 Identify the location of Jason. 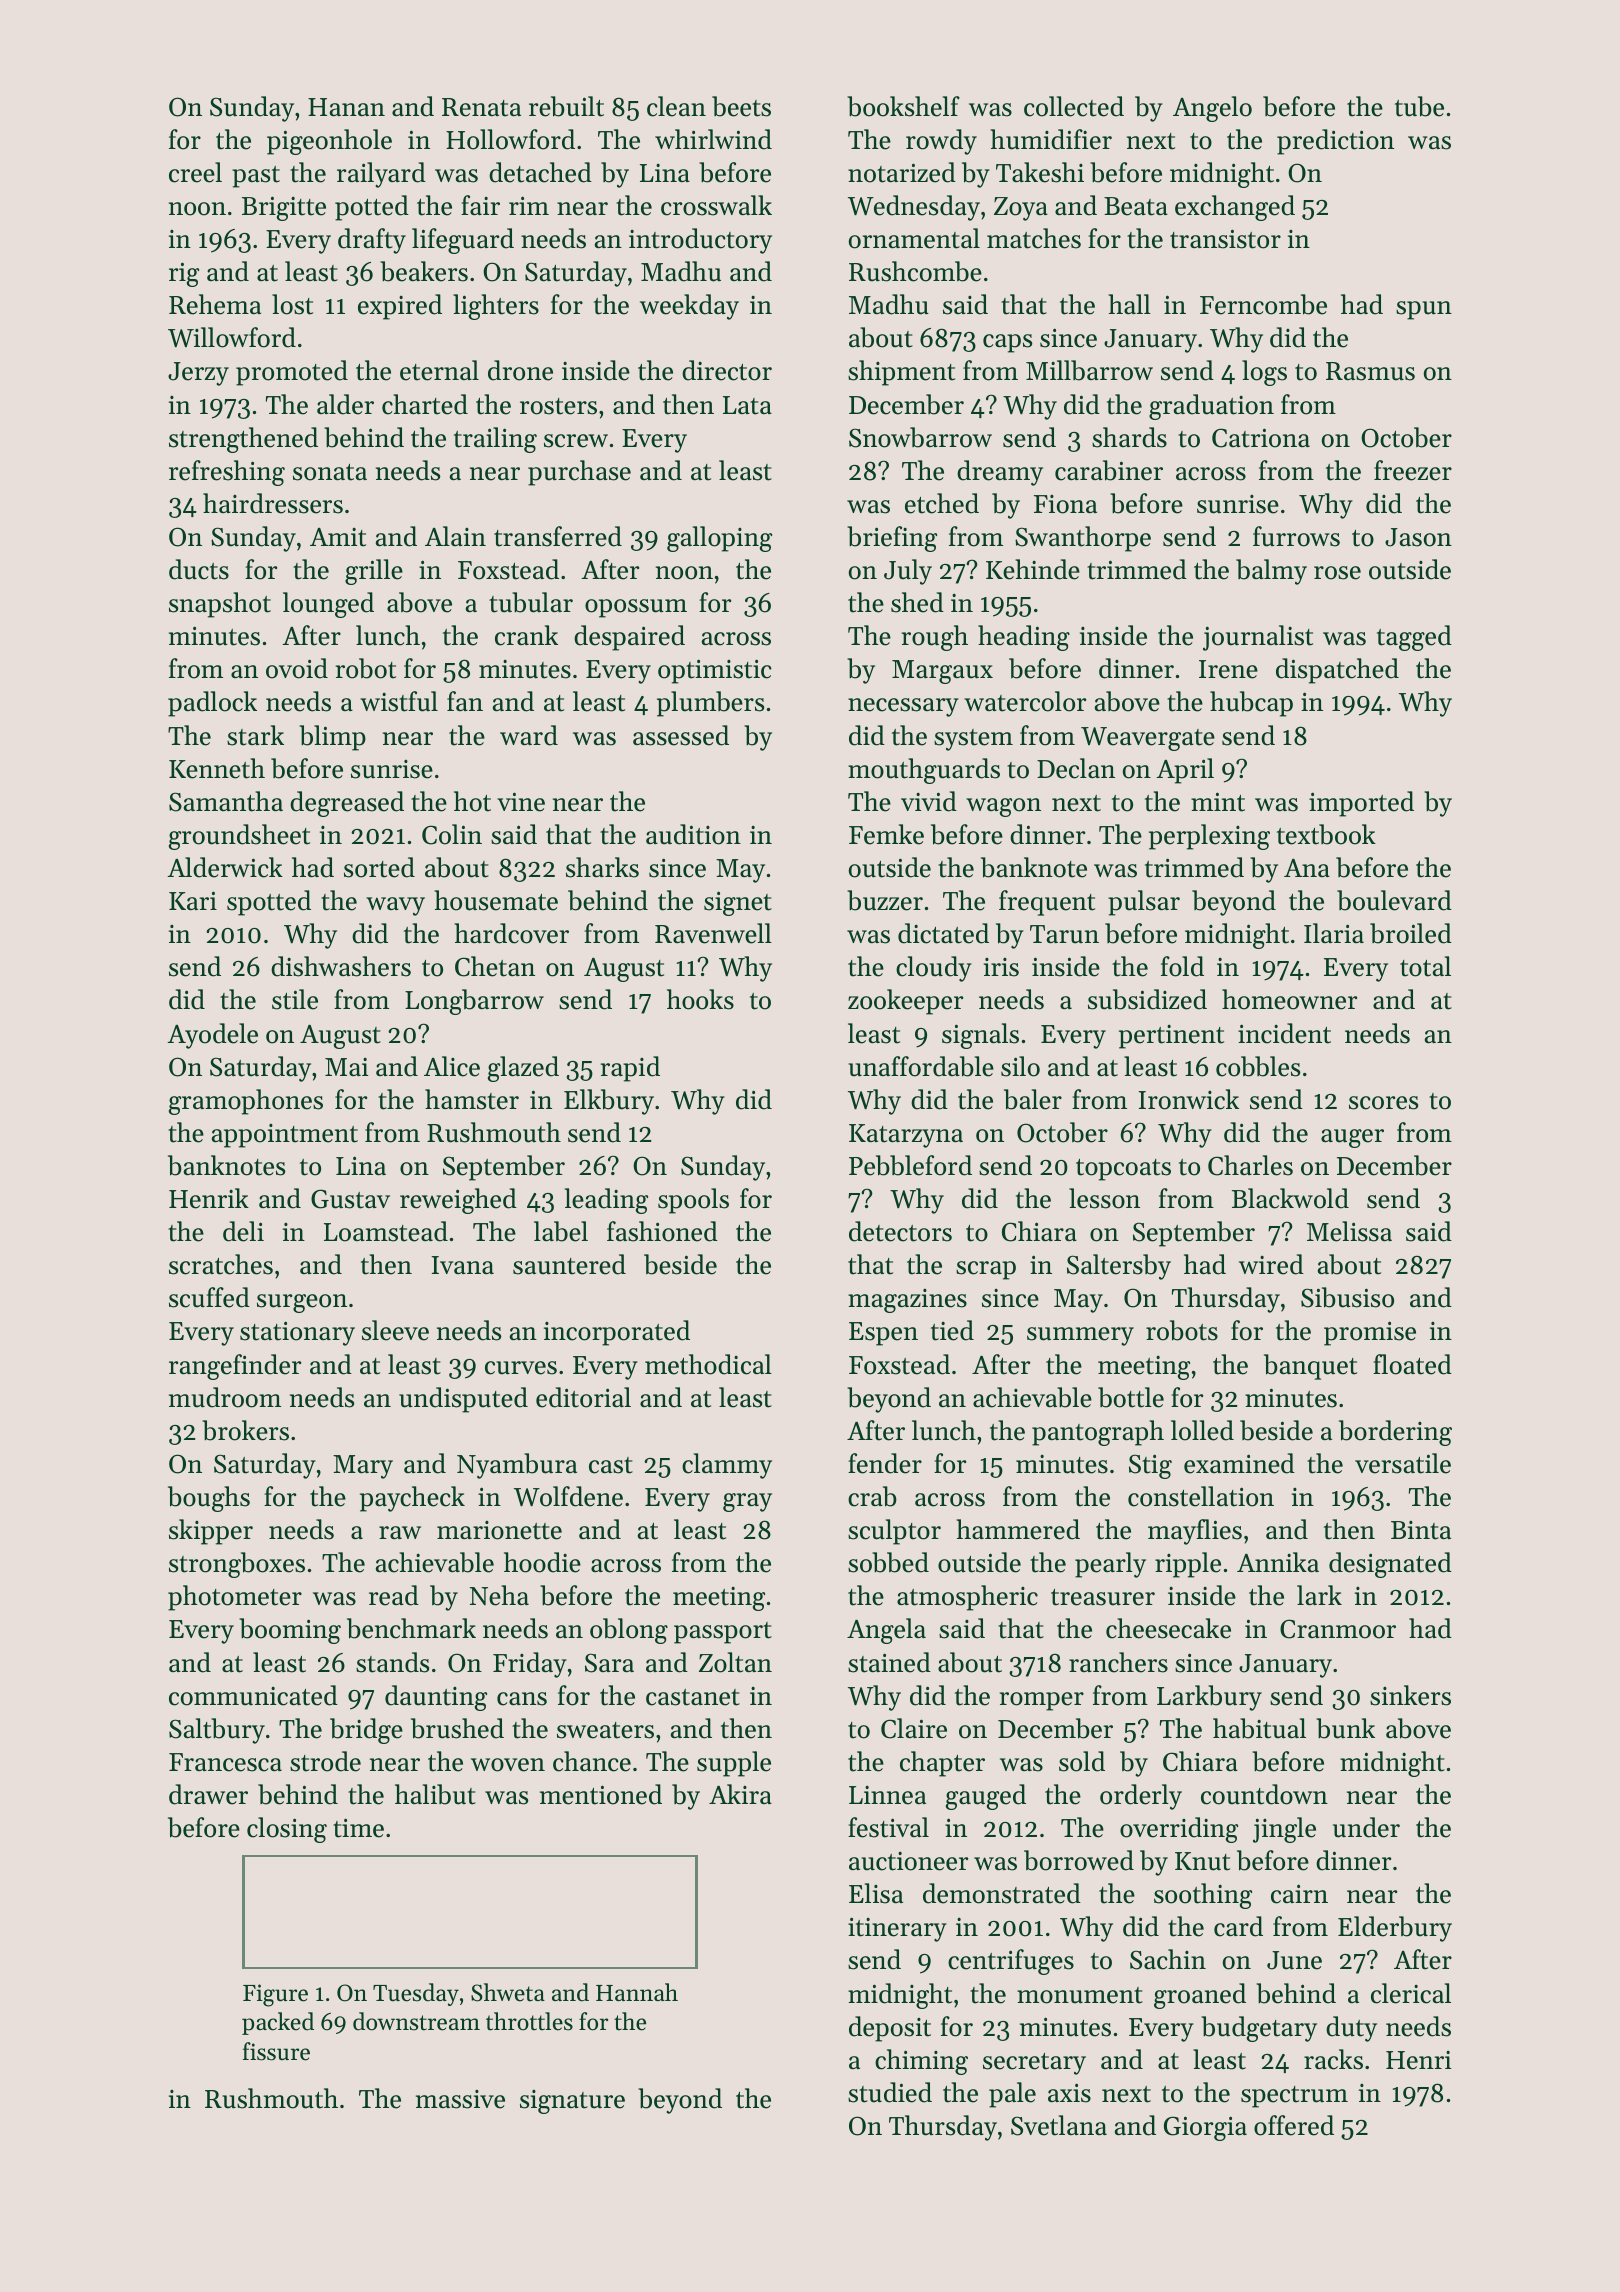
(1418, 537).
